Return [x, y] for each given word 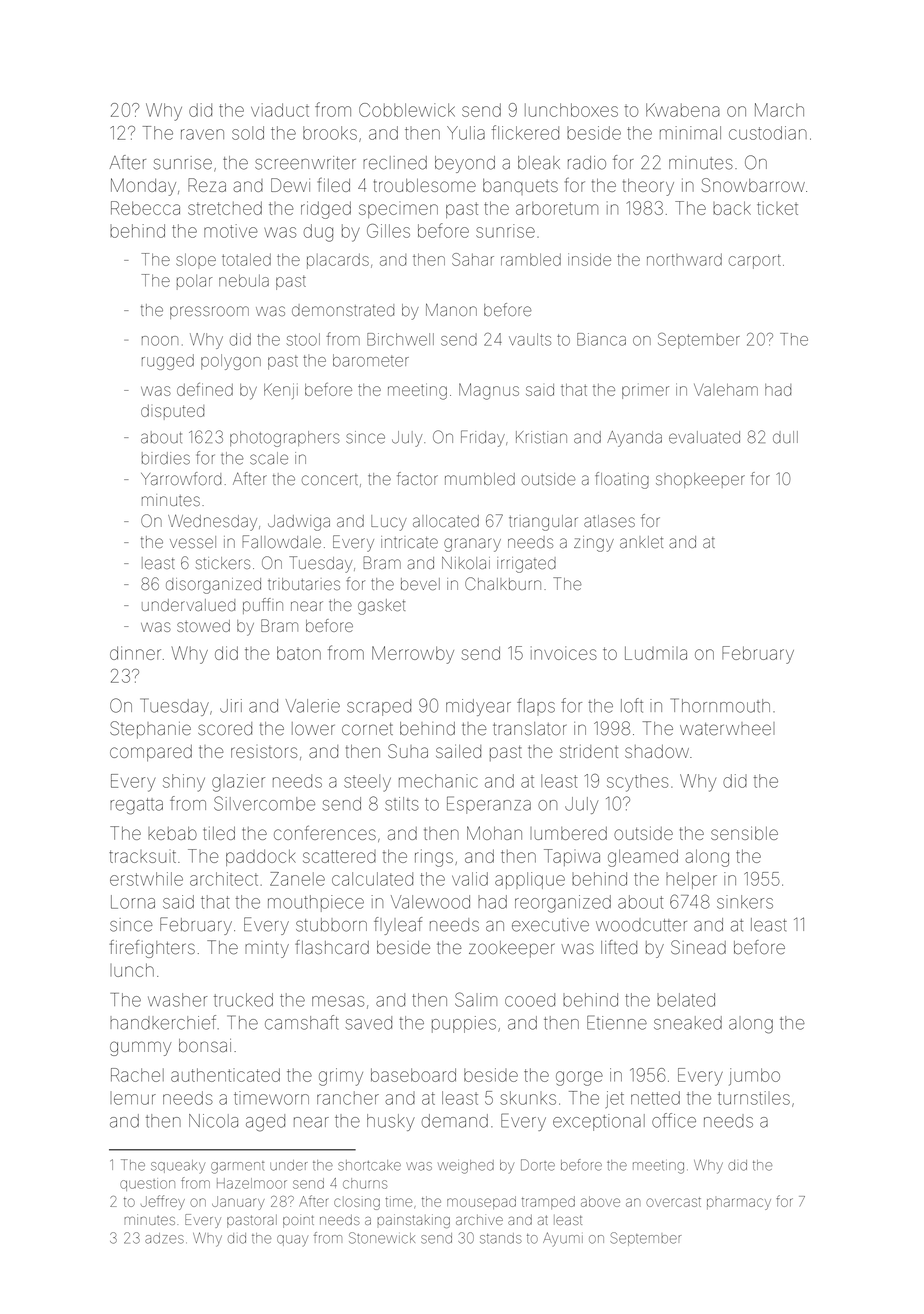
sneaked [688, 1023]
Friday [483, 438]
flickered [525, 132]
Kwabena [683, 110]
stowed [203, 626]
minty [267, 950]
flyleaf [398, 926]
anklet [641, 542]
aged [265, 1123]
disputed [172, 412]
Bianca [601, 339]
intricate [409, 542]
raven [202, 134]
